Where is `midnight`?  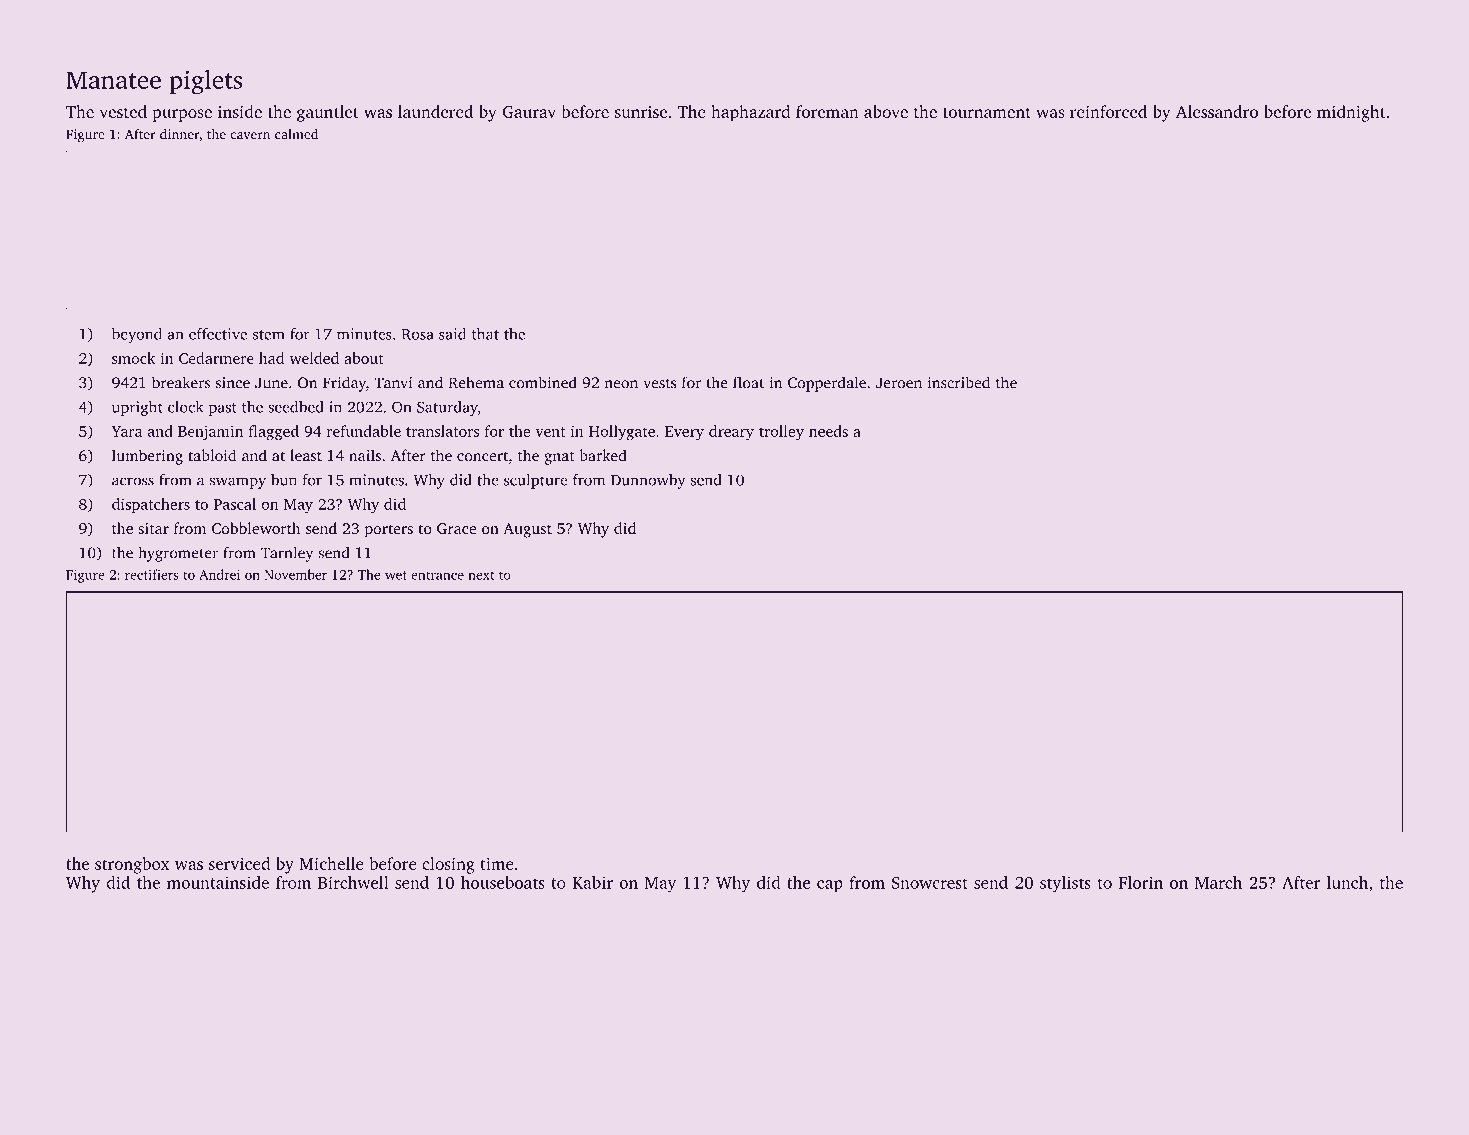
midnight is located at coordinates (1351, 113).
